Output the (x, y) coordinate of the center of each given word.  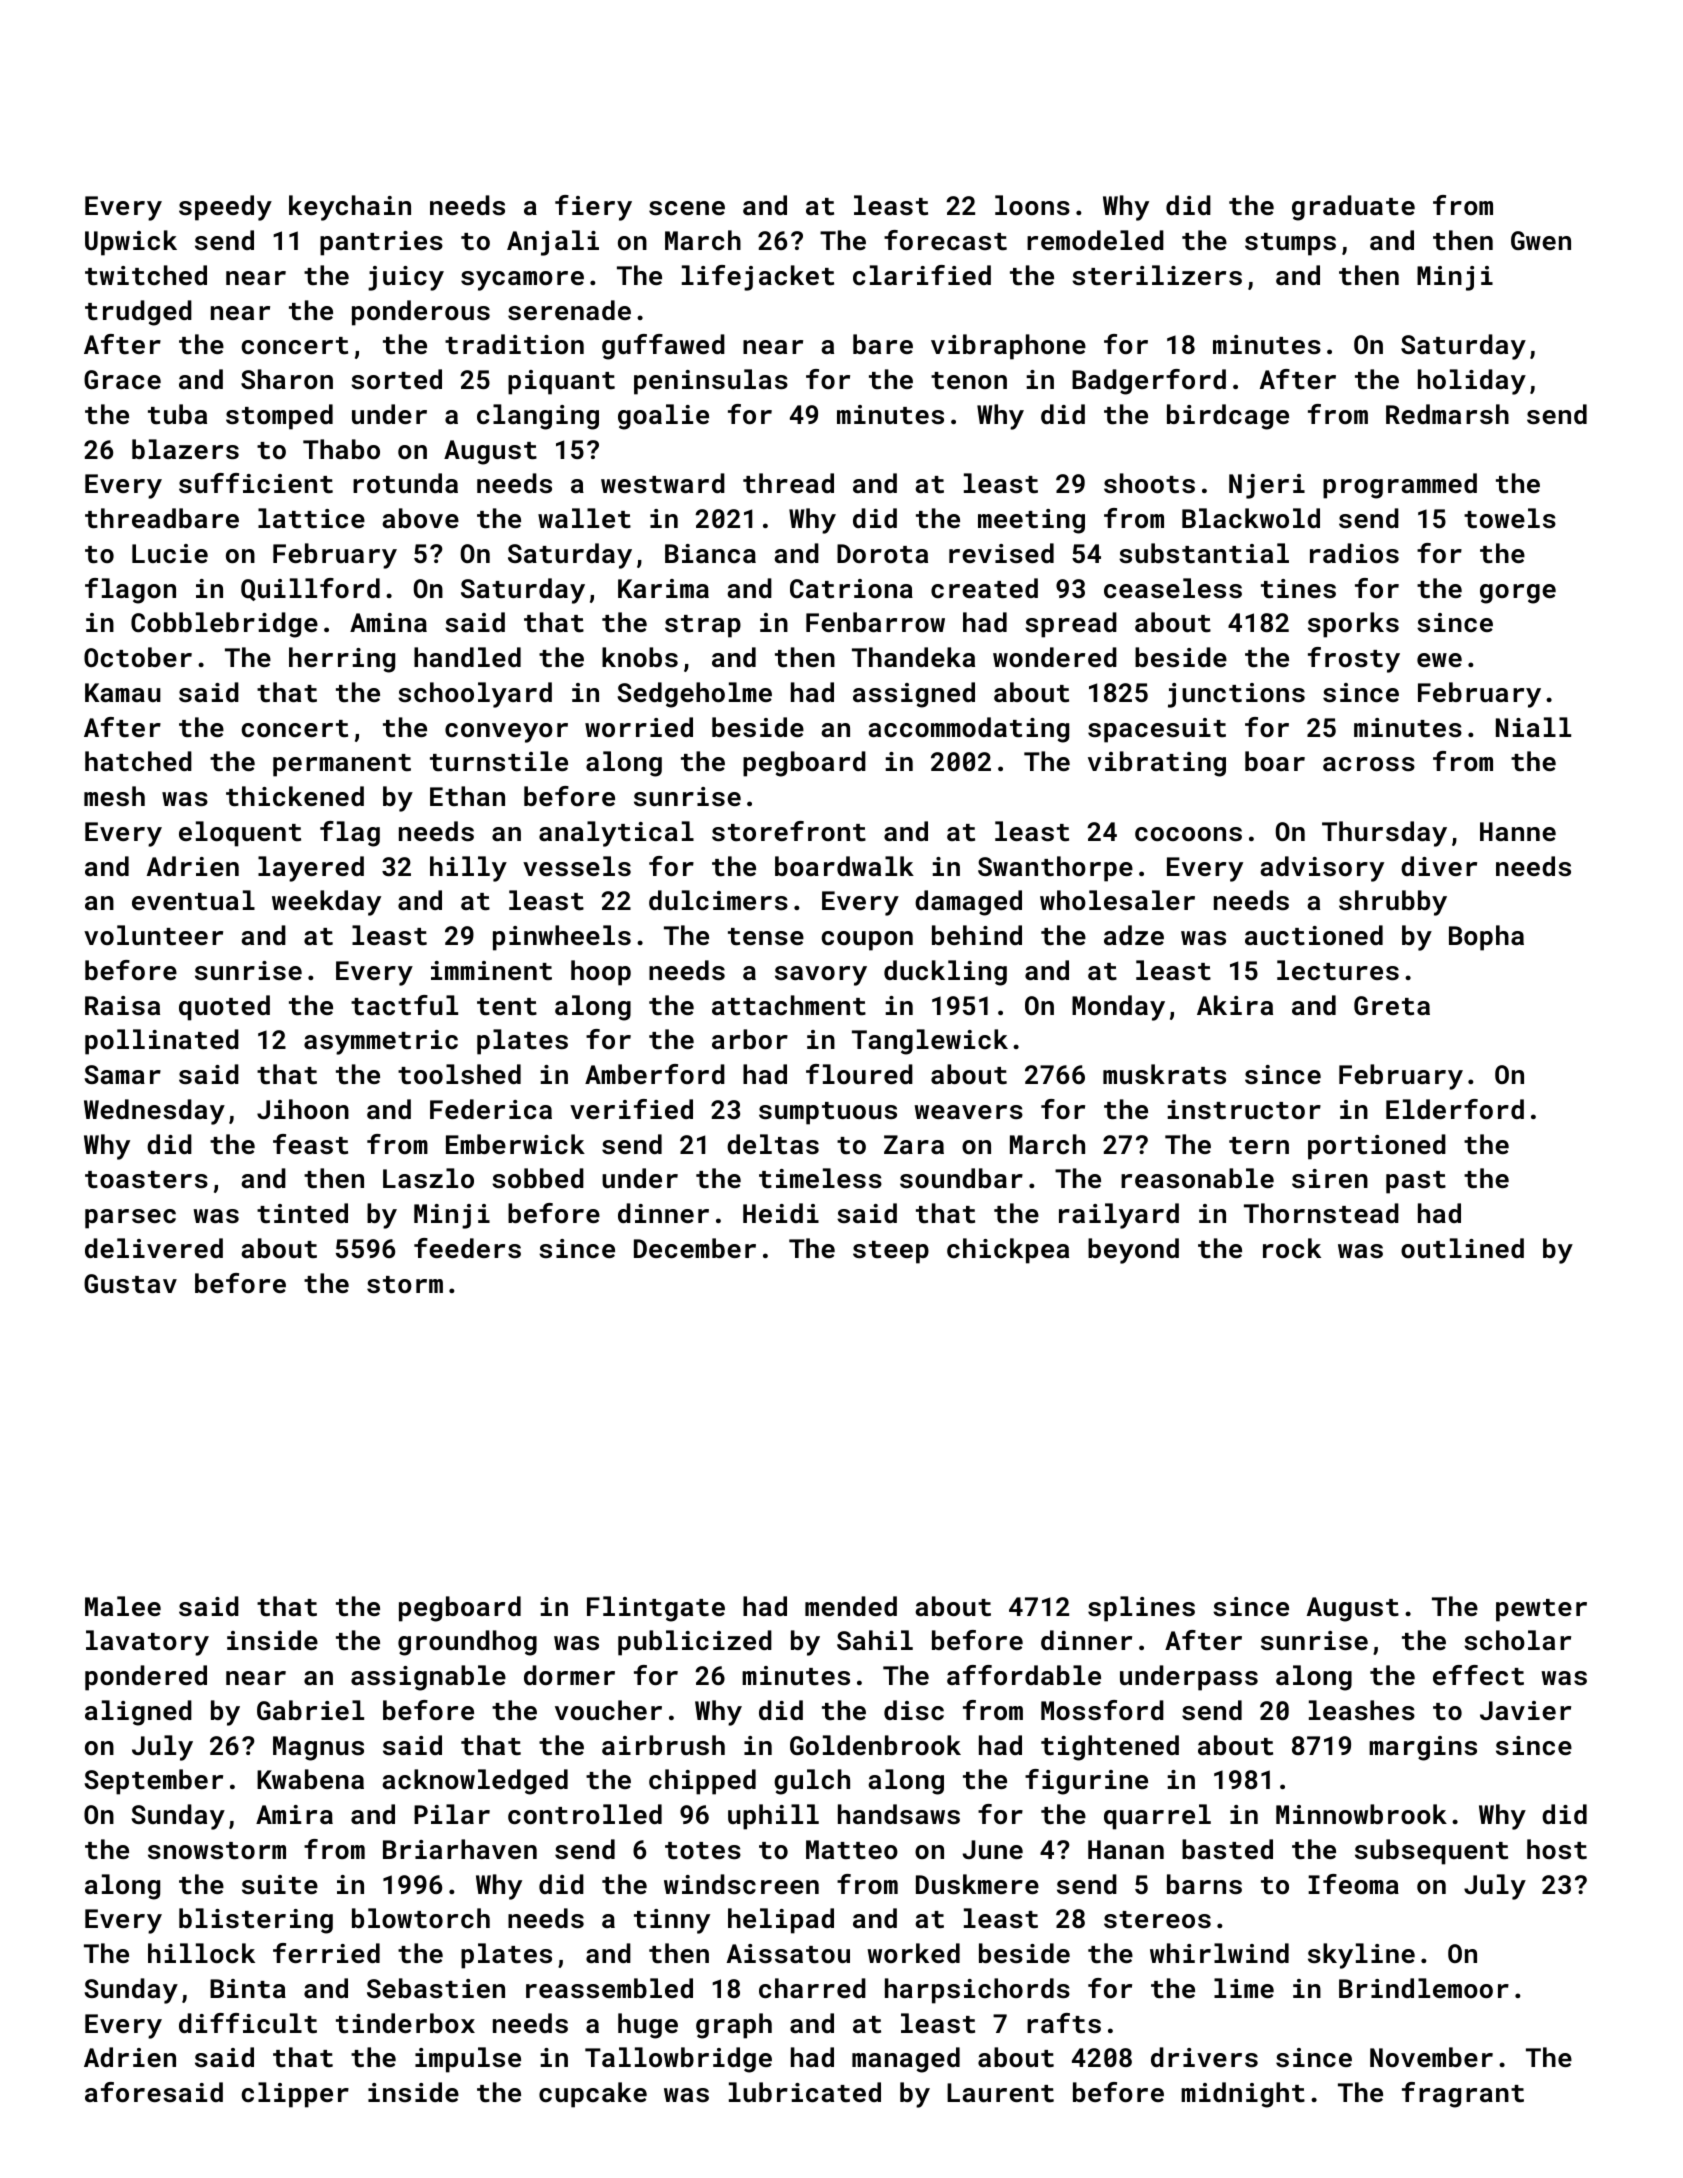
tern (1259, 1146)
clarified (922, 275)
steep (891, 1252)
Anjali (553, 243)
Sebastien (436, 1988)
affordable (1024, 1675)
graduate (1353, 208)
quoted (224, 1008)
